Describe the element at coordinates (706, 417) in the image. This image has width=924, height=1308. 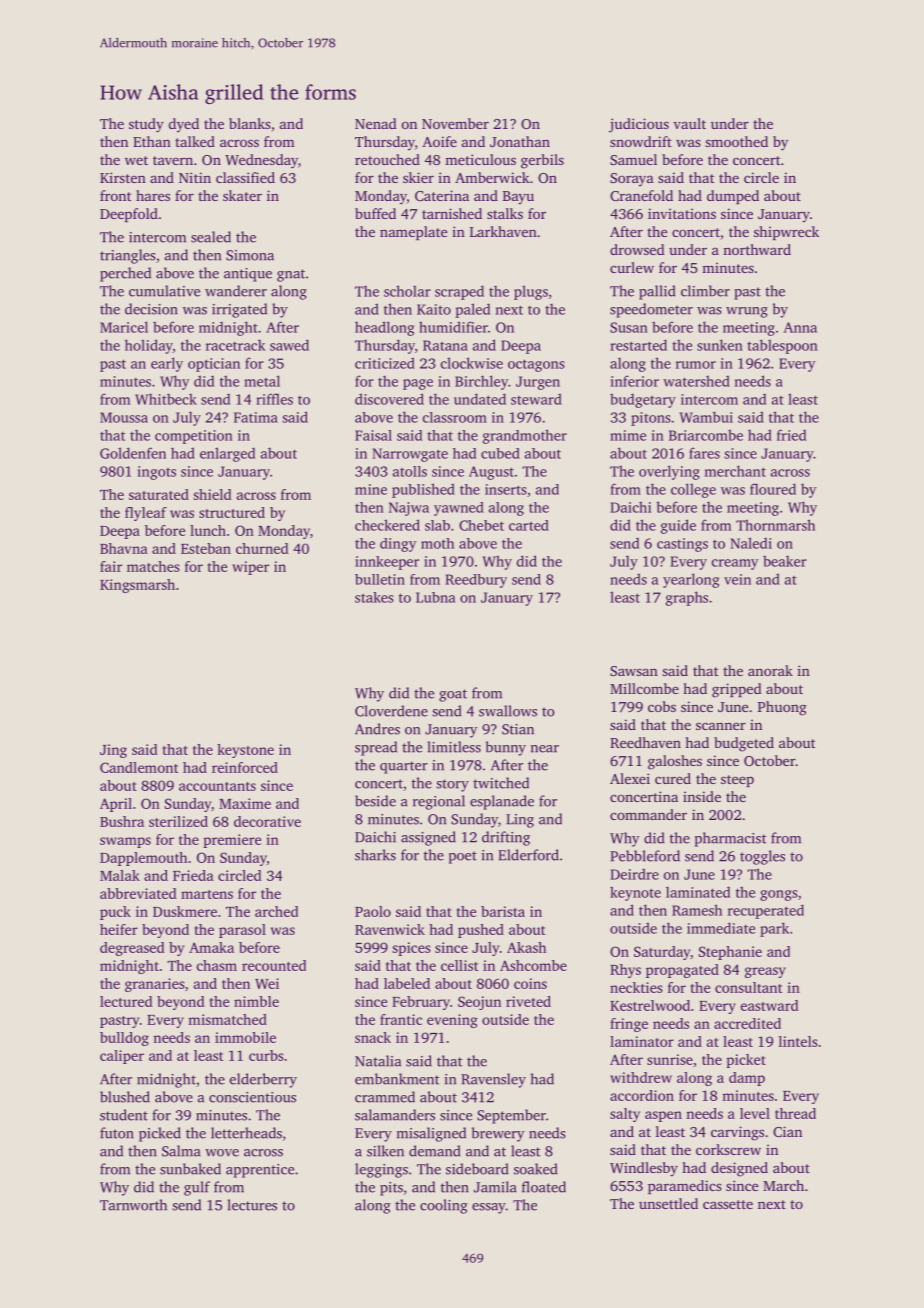
I see `Wambui` at that location.
